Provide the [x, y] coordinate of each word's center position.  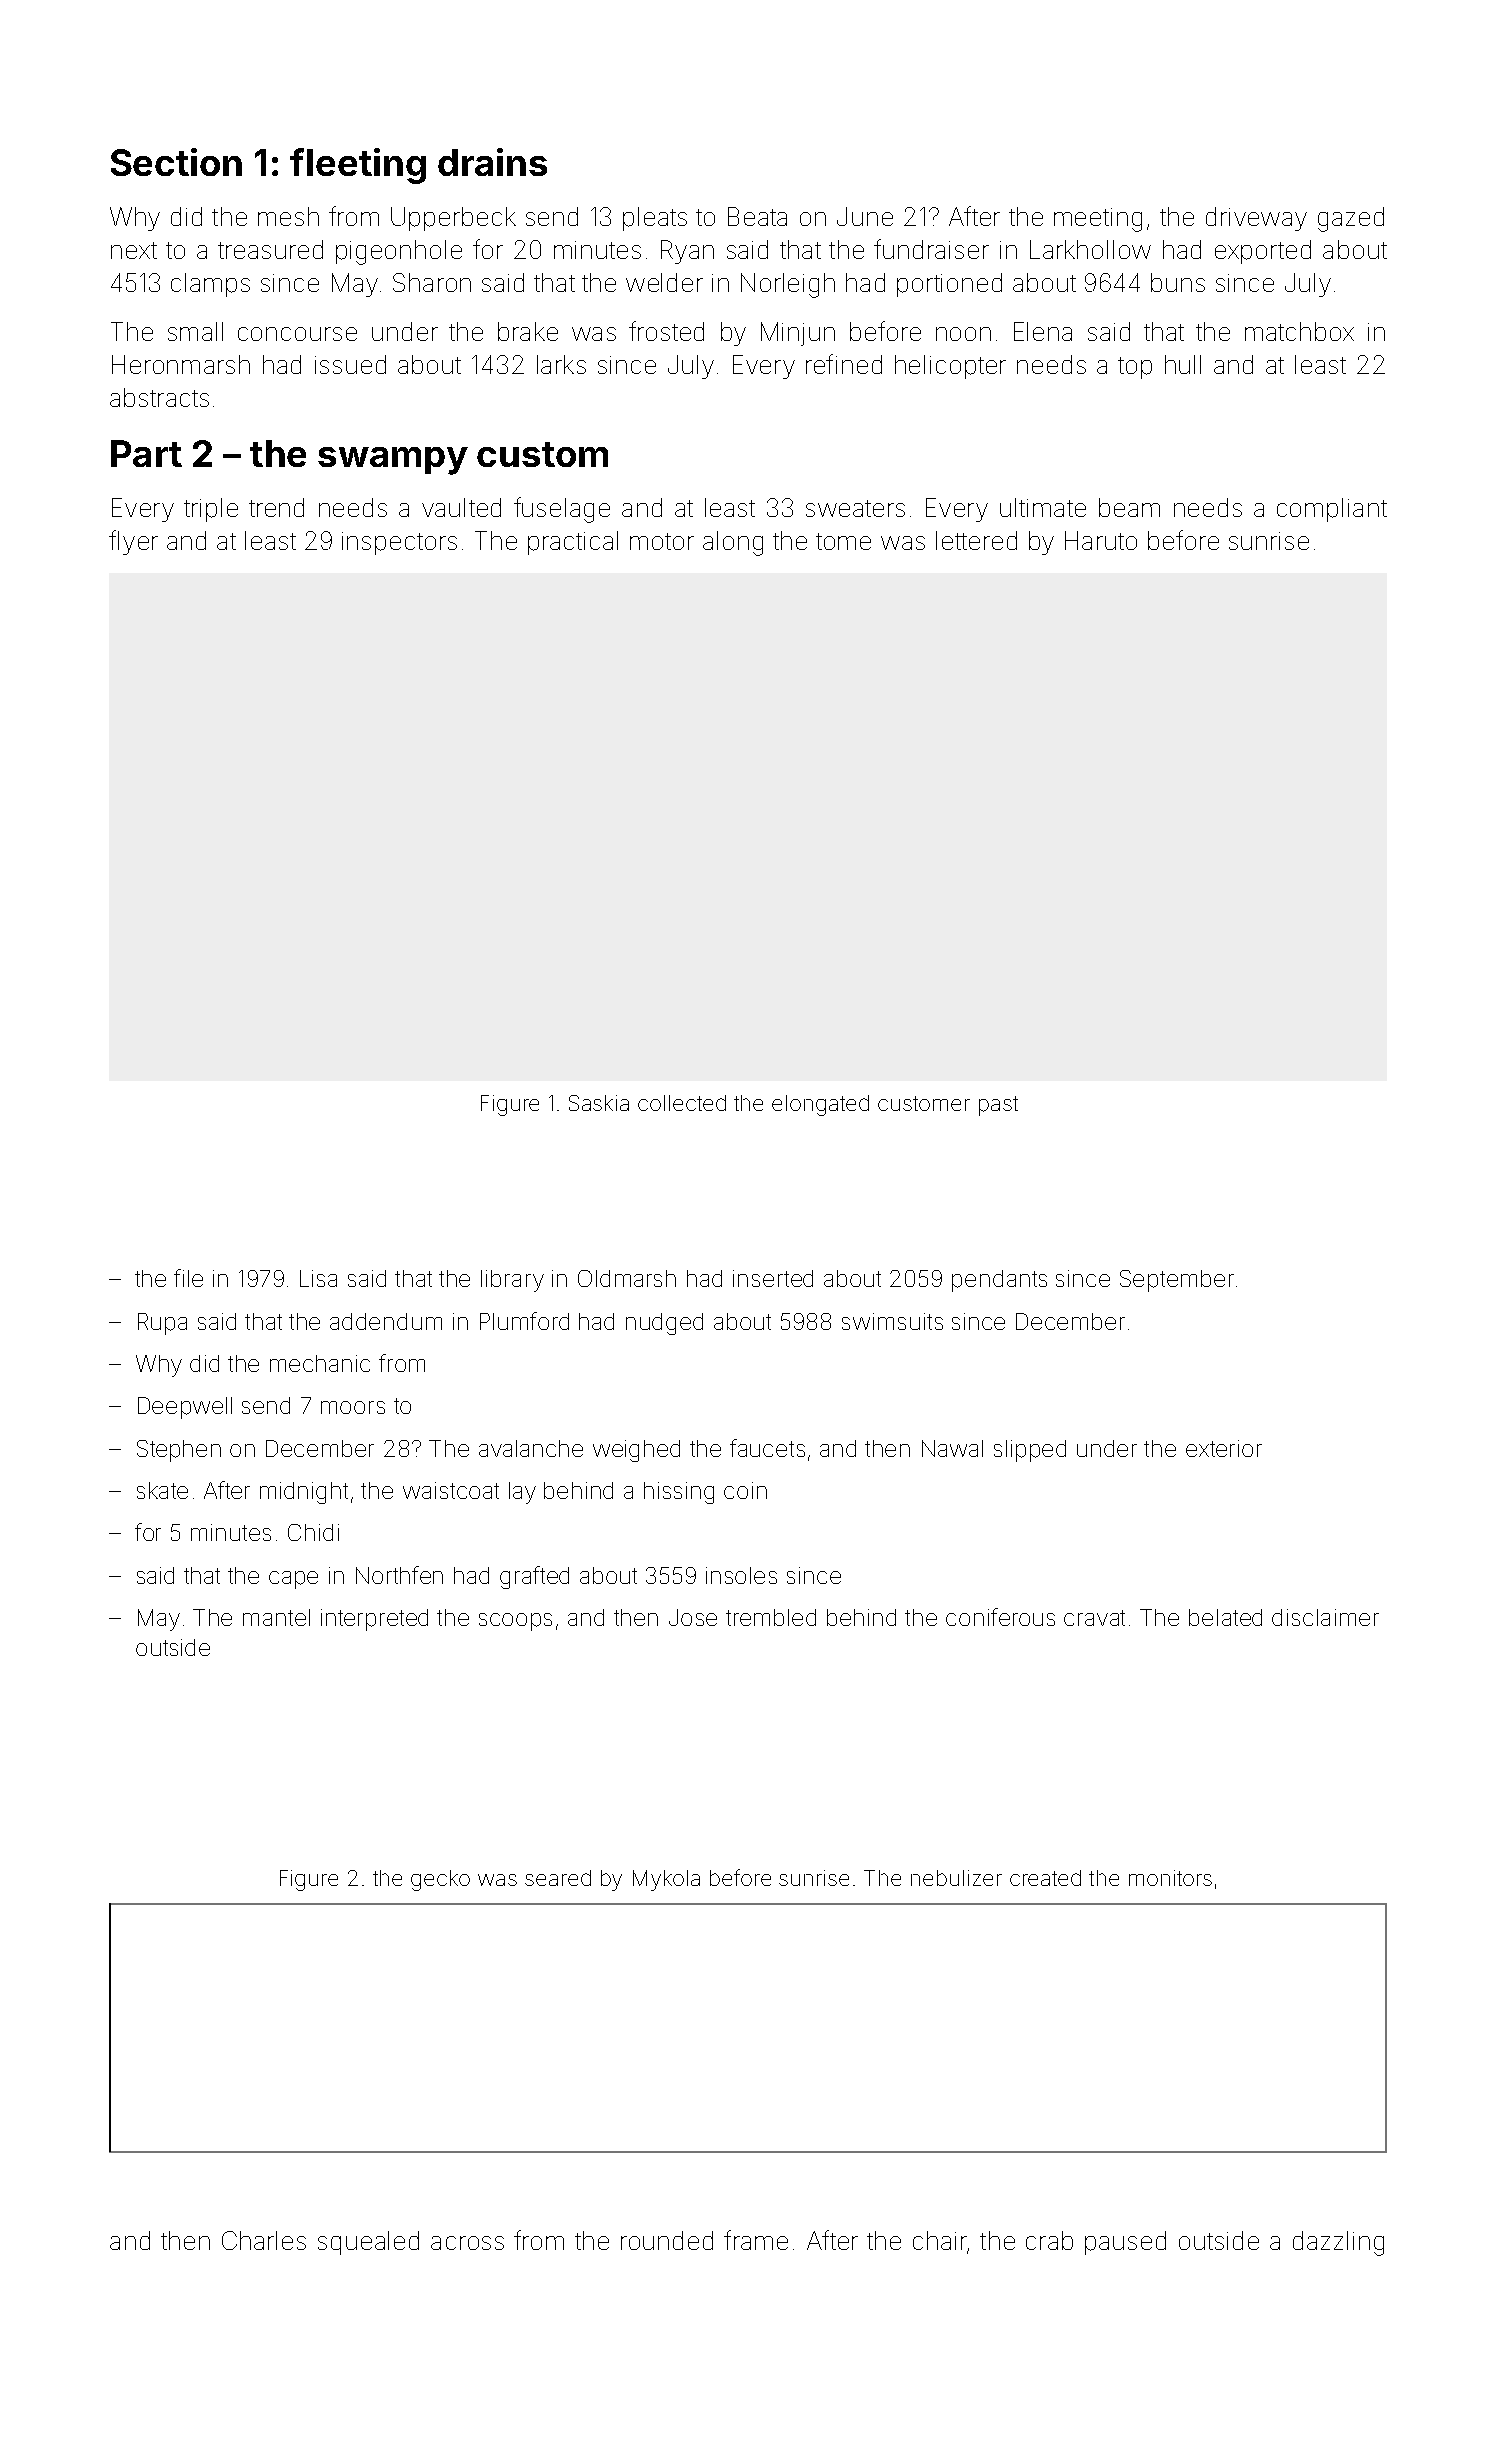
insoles [741, 1575]
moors [353, 1407]
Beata [757, 216]
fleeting [358, 166]
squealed [368, 2243]
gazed [1351, 219]
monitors [1170, 1878]
